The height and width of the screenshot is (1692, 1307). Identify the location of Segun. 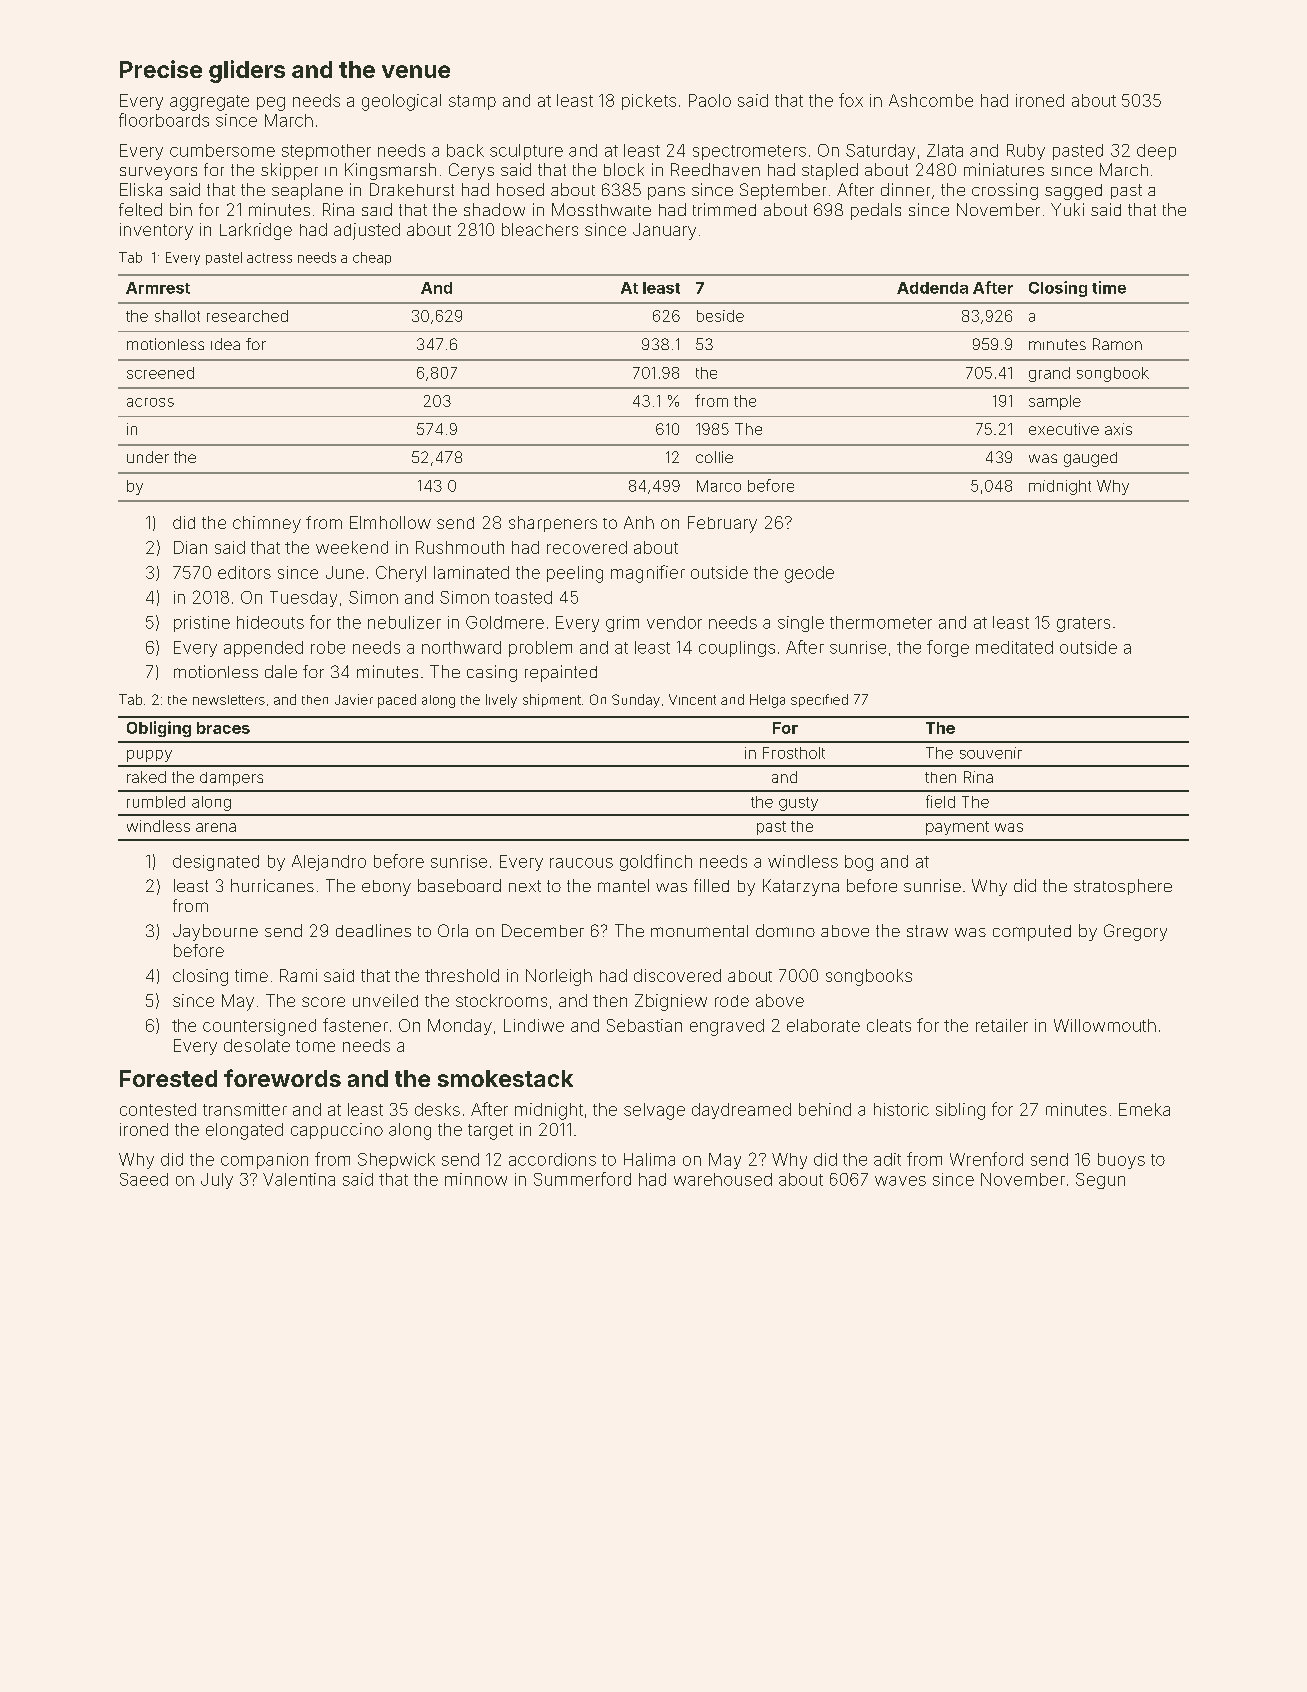
(1100, 1181).
